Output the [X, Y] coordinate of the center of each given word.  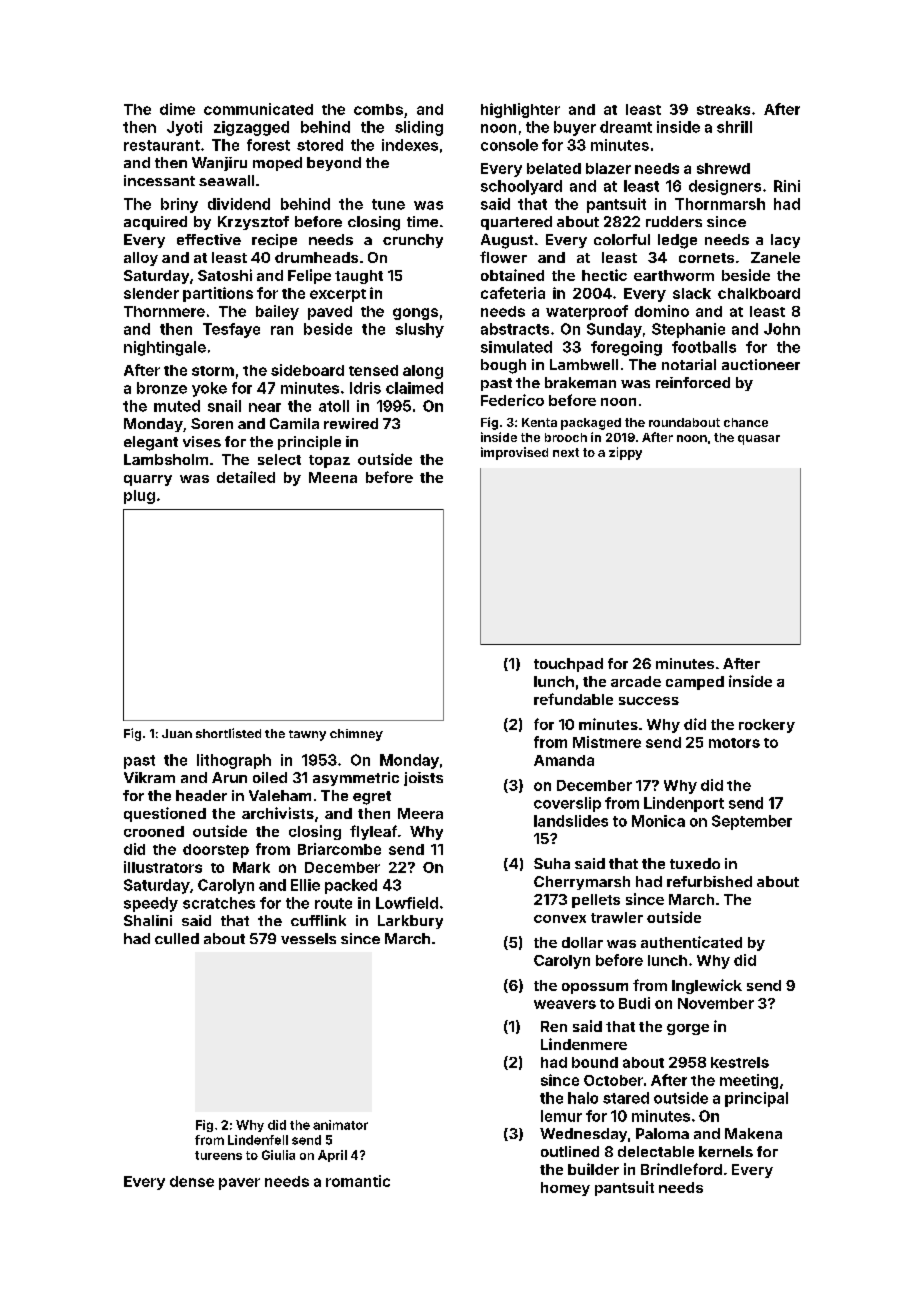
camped [695, 683]
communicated [258, 109]
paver [239, 1184]
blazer [608, 168]
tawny [307, 735]
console [509, 145]
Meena [333, 477]
